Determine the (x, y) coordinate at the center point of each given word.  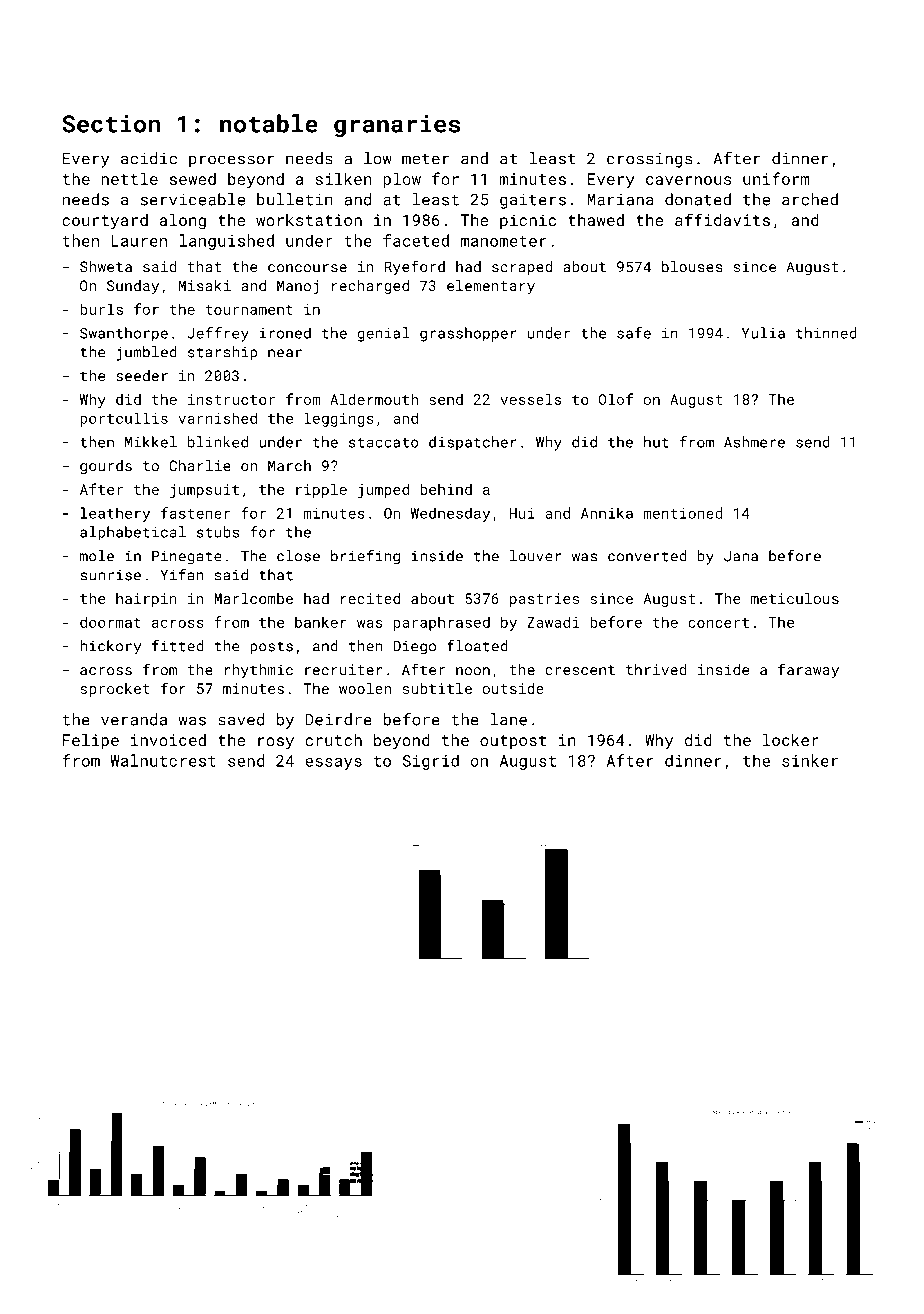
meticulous (795, 598)
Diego (414, 648)
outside (513, 688)
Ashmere (754, 442)
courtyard (105, 222)
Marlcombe (253, 598)
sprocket (115, 690)
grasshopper (468, 334)
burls (101, 309)
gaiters (533, 201)
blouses (692, 266)
